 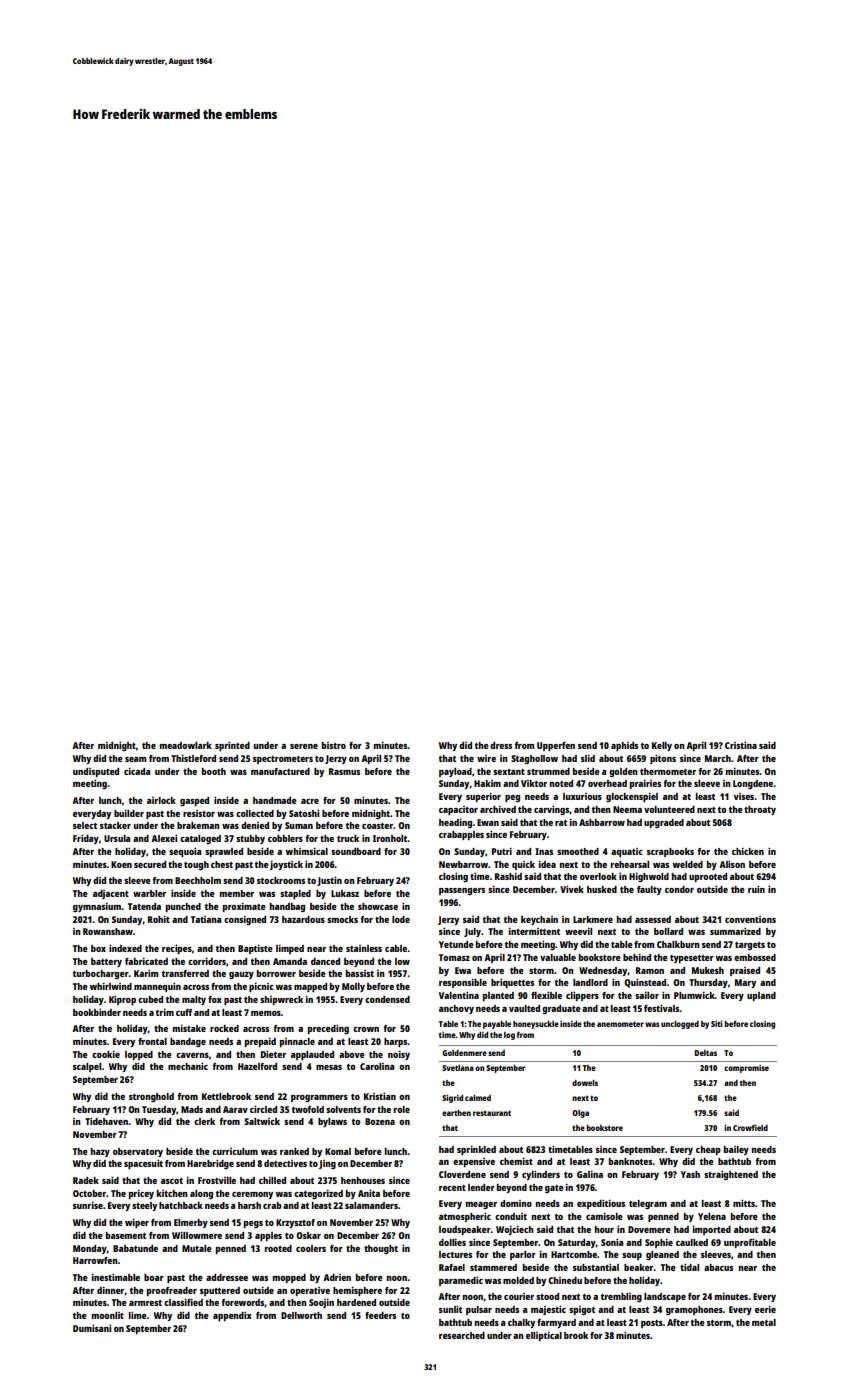 I want to click on Dumisani, so click(x=92, y=1328).
